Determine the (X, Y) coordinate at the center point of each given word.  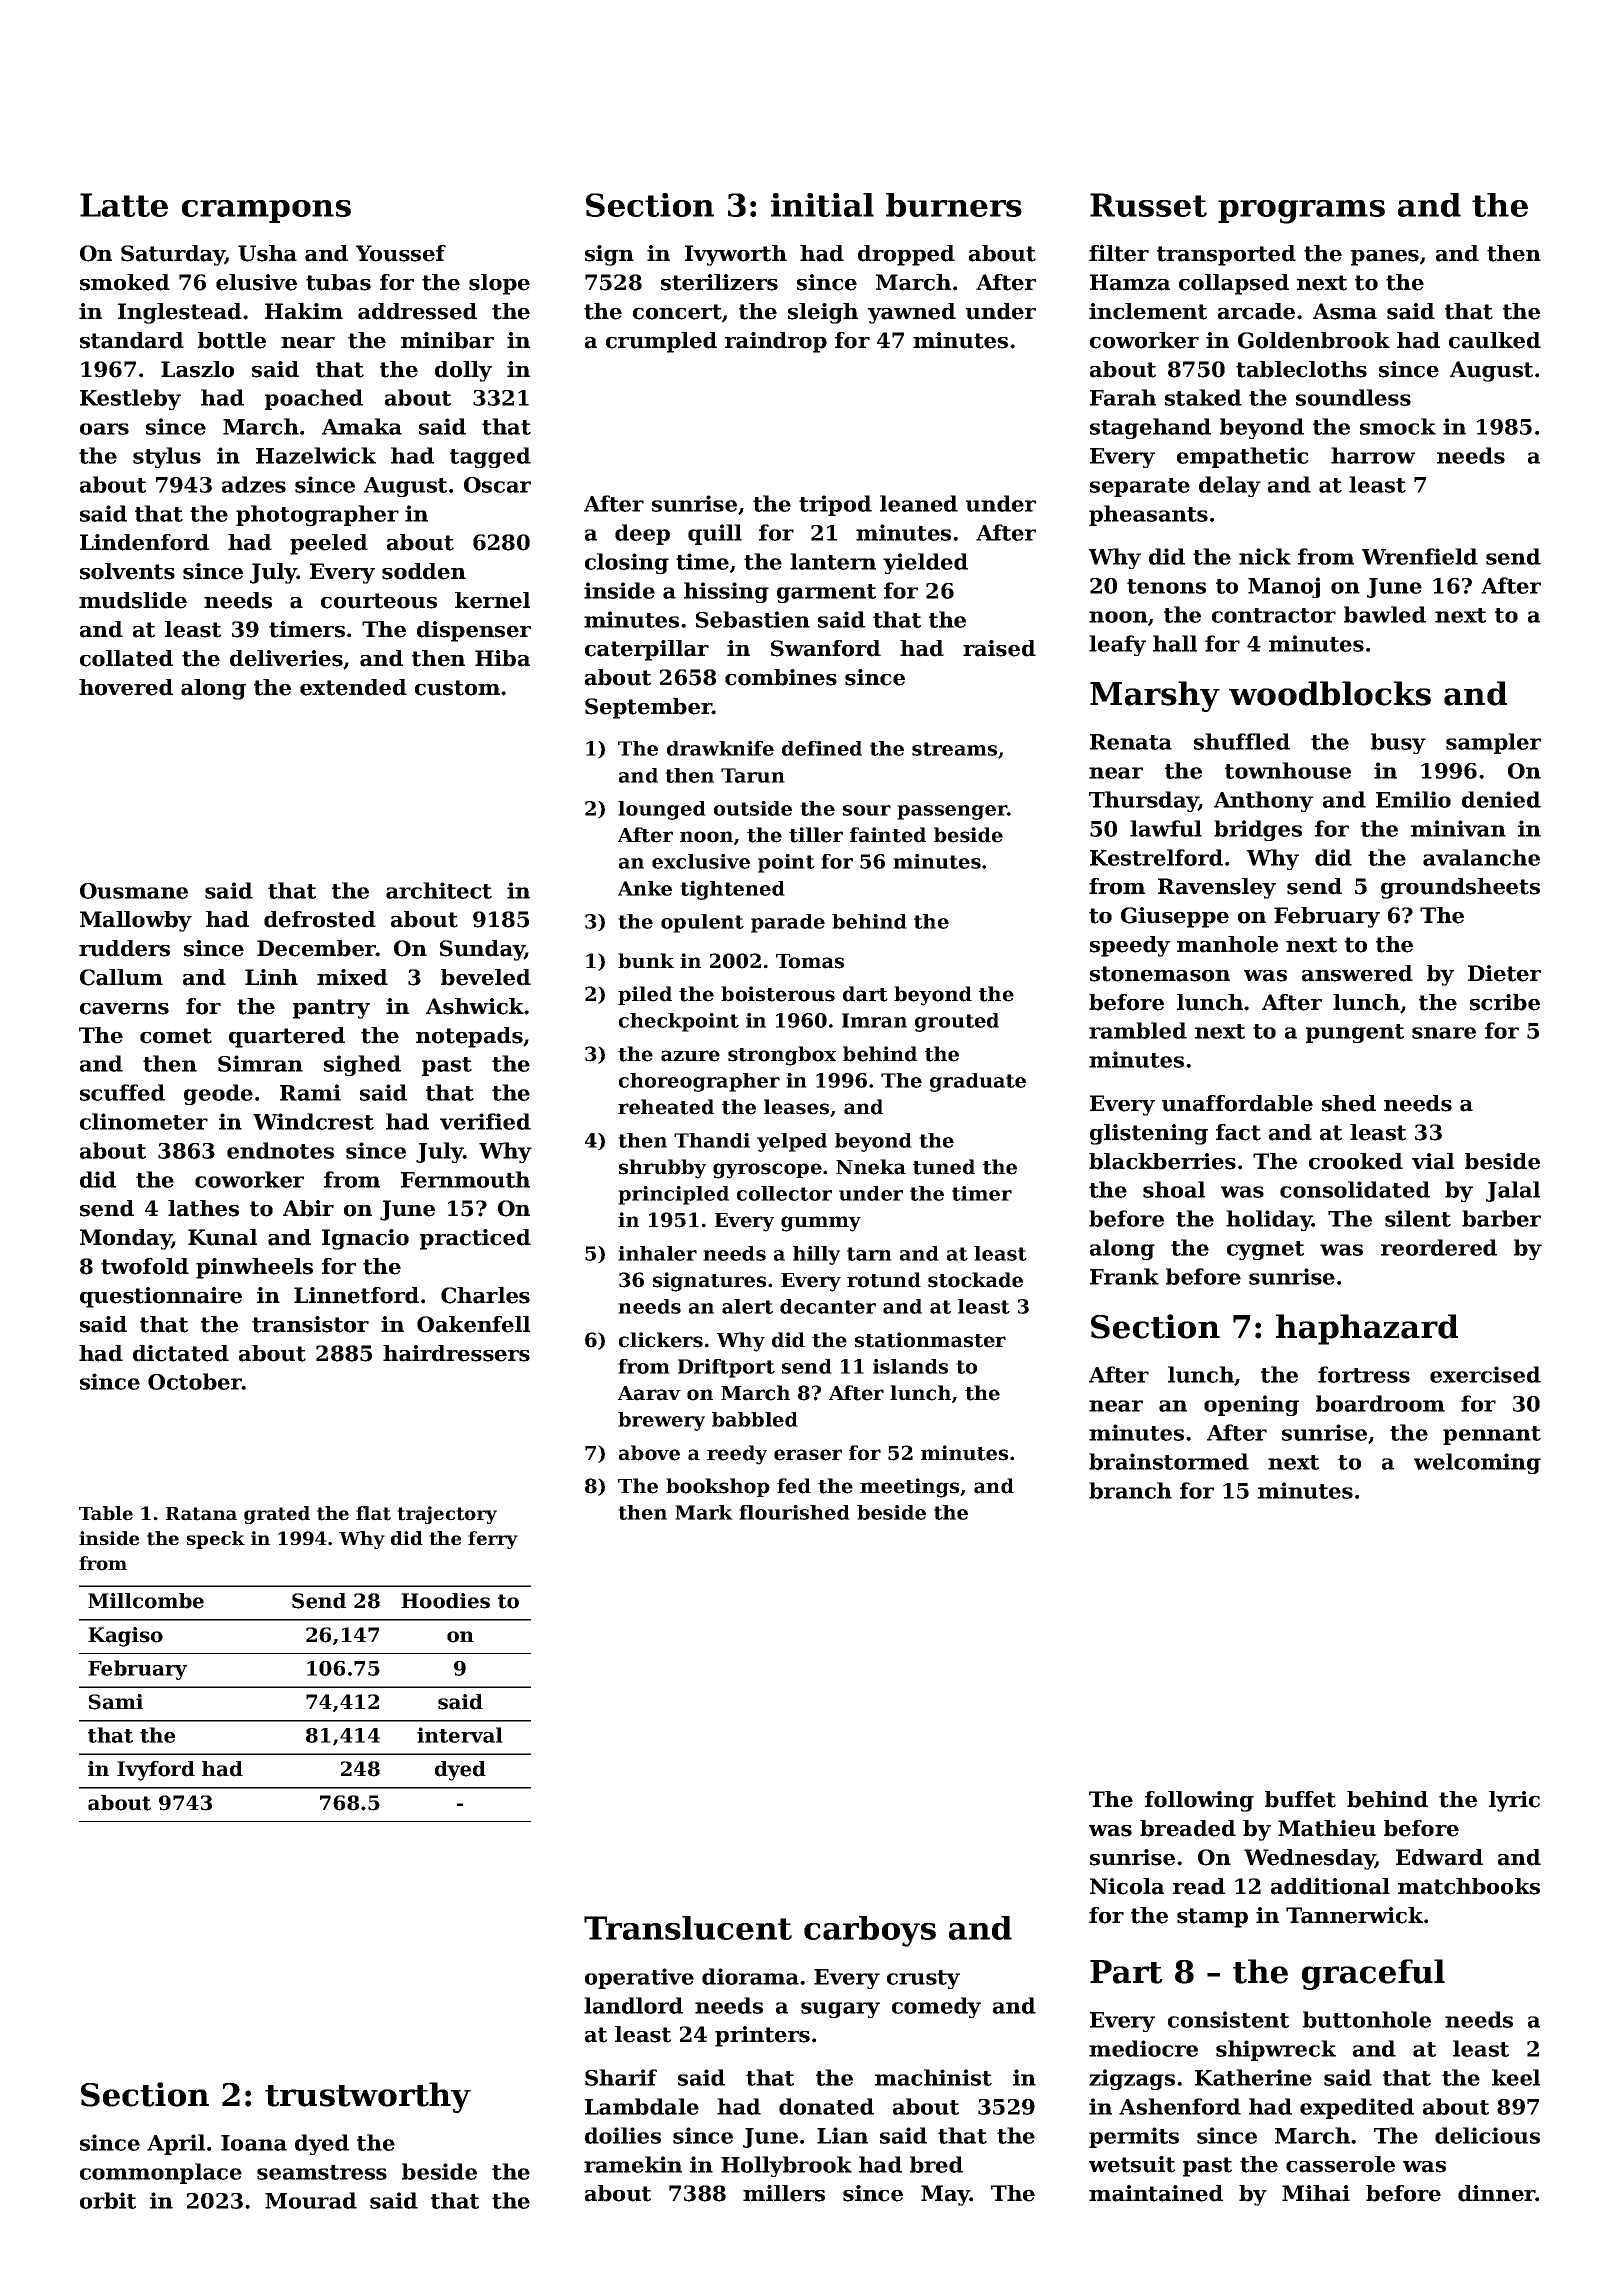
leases (796, 1107)
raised (999, 648)
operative (639, 1978)
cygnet (1265, 1250)
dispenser (474, 631)
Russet (1148, 205)
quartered (287, 1037)
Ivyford (156, 1771)
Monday (126, 1239)
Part (1126, 1972)
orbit (108, 2200)
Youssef (401, 253)
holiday (1269, 1220)
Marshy (1155, 696)
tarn (869, 1254)
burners (954, 205)
